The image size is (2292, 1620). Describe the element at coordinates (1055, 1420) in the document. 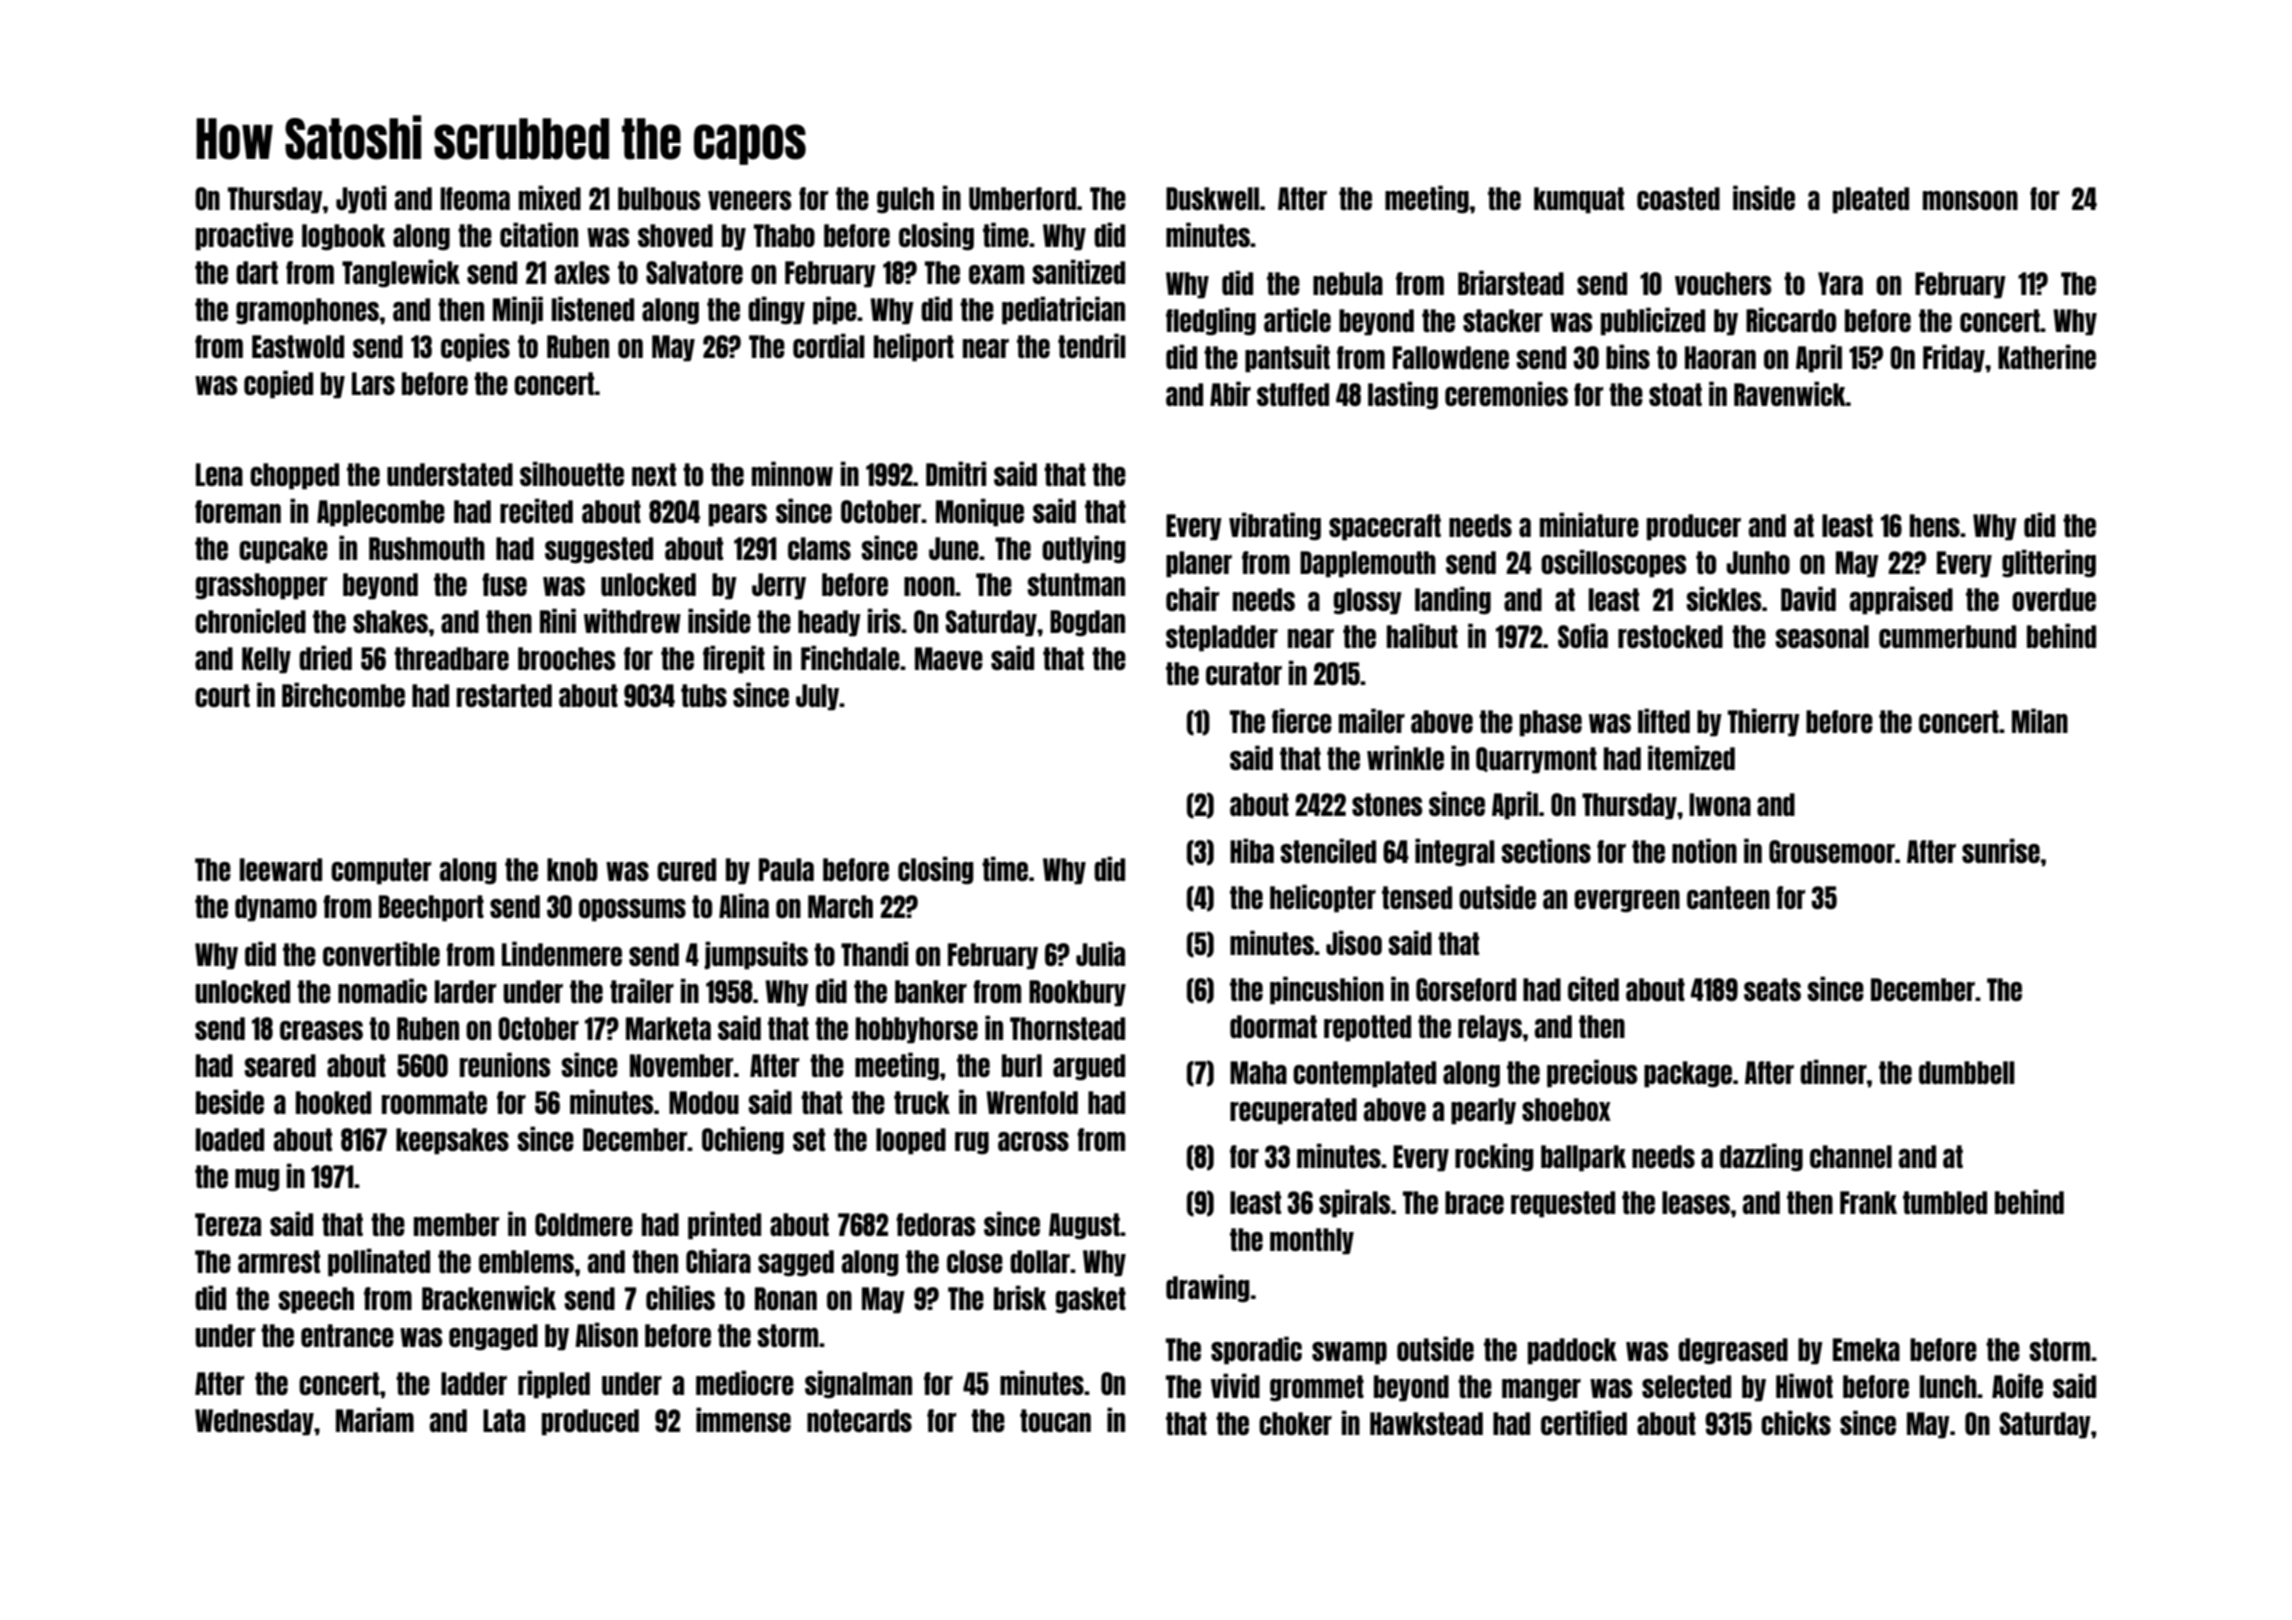

I see `toucan` at that location.
